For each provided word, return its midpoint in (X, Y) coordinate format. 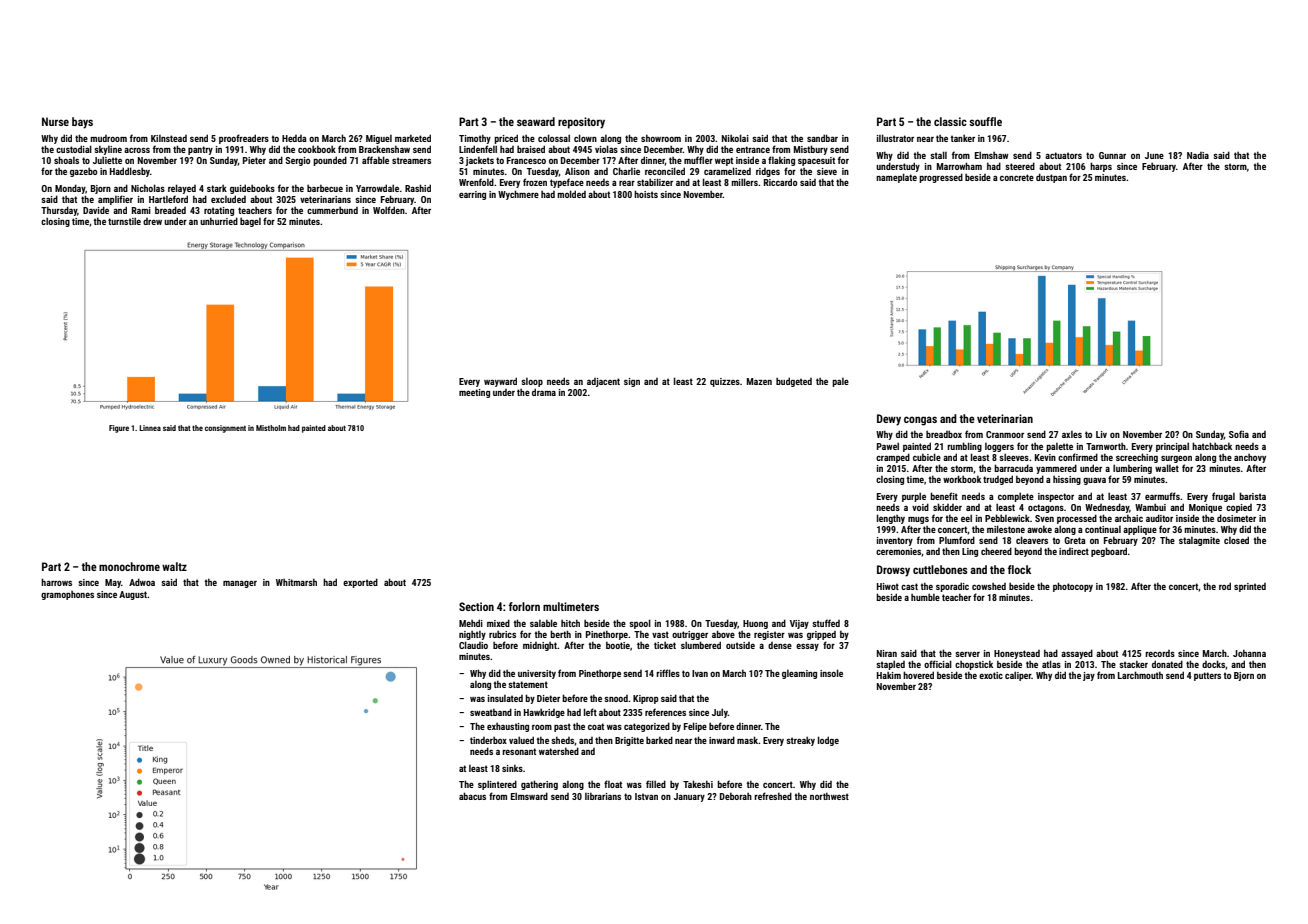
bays (82, 123)
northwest (829, 796)
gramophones (67, 595)
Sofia (1239, 434)
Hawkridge (544, 713)
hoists (646, 194)
